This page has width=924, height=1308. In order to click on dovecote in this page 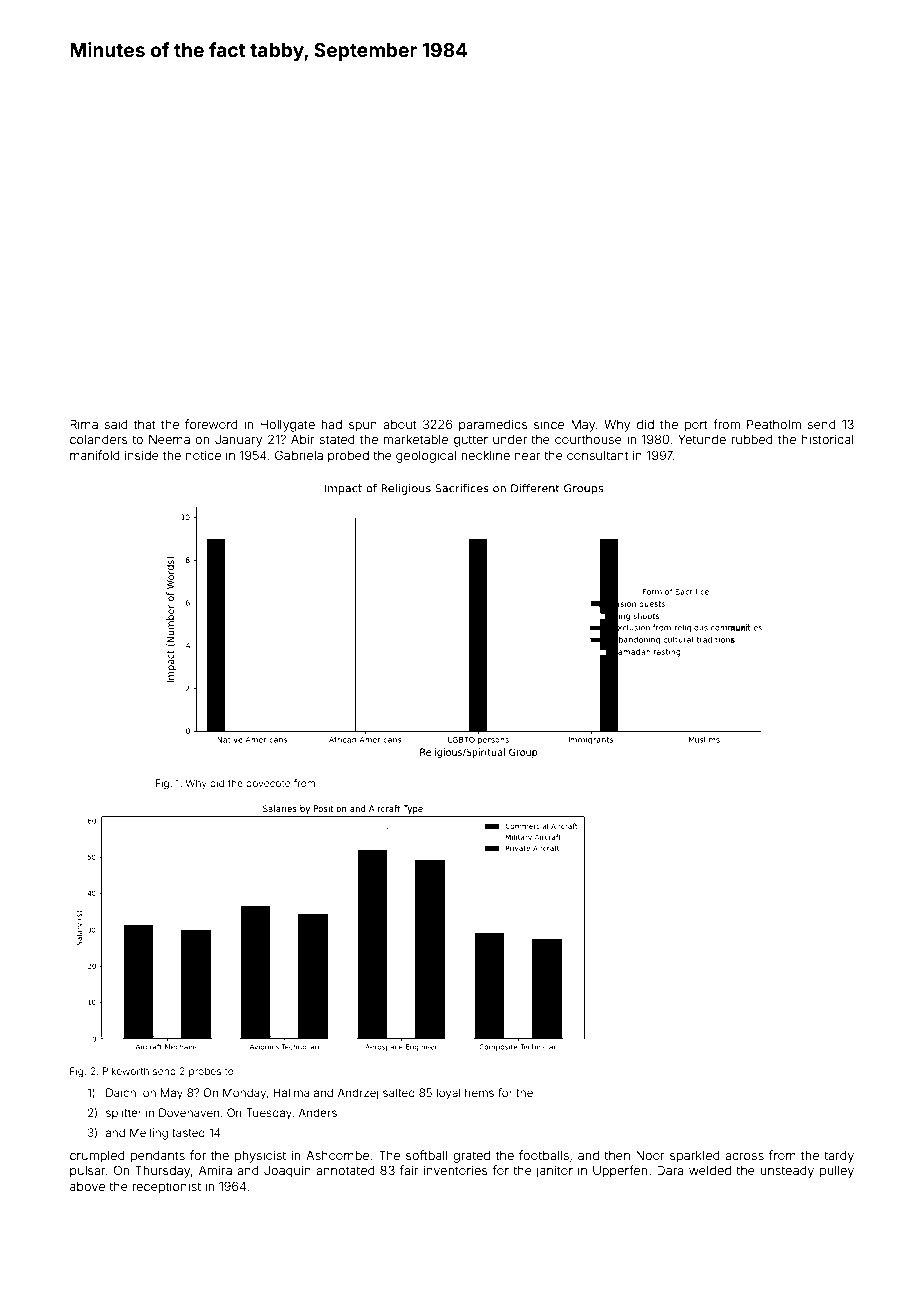, I will do `click(268, 783)`.
